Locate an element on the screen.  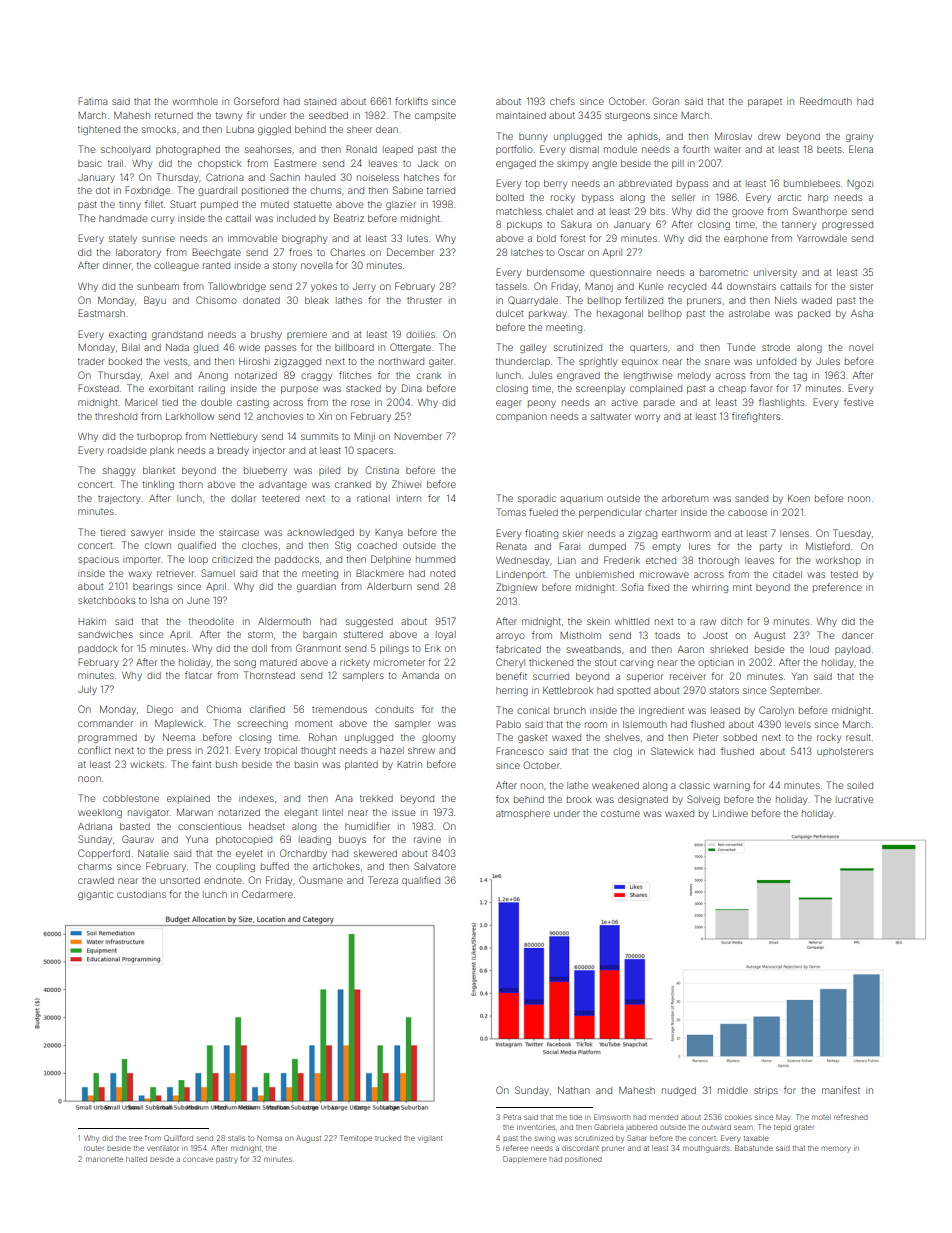
double is located at coordinates (216, 402).
